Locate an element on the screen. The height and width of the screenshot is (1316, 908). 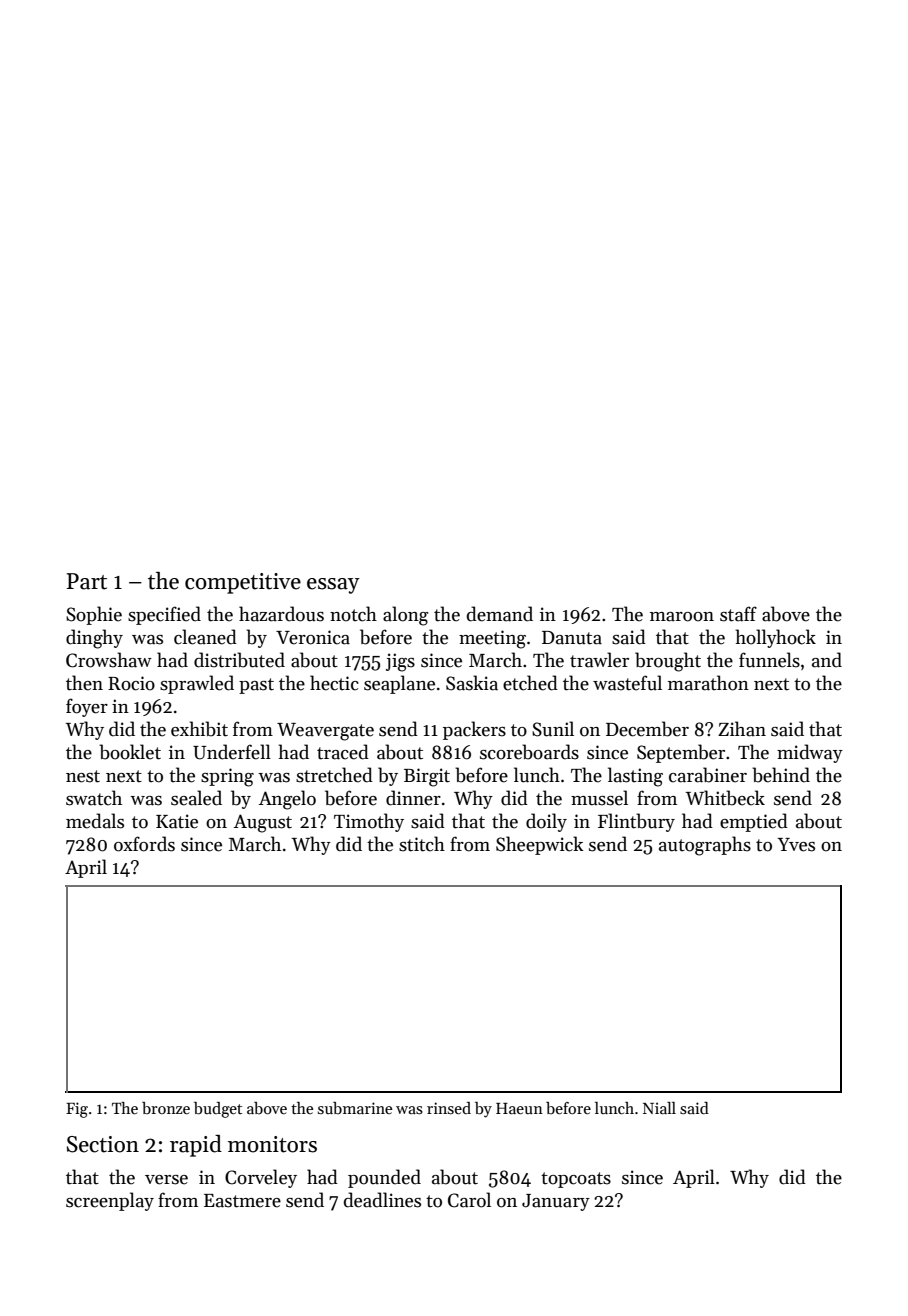
oxfords is located at coordinates (144, 844).
